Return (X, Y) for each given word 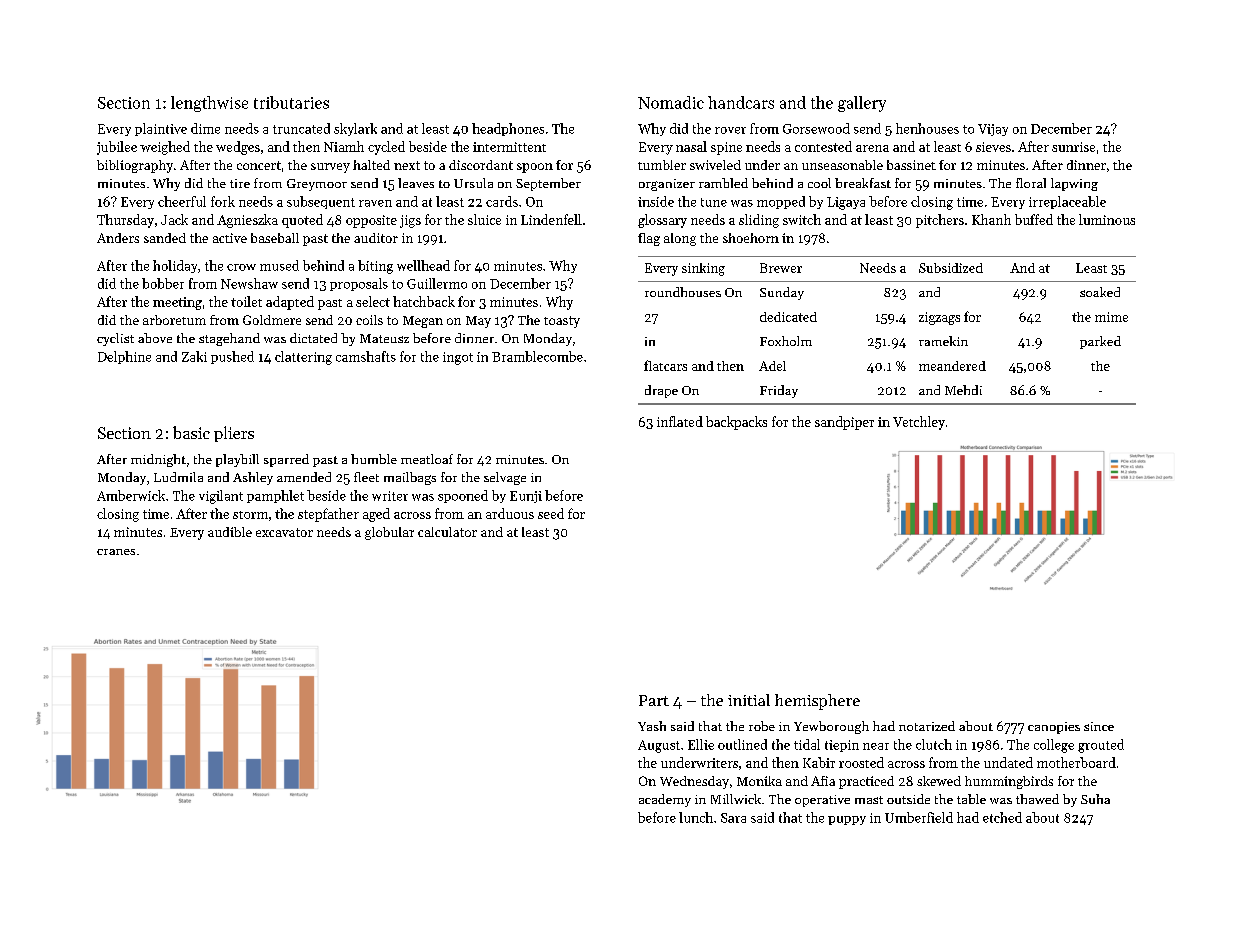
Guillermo (437, 283)
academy (665, 800)
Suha (1095, 799)
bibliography (135, 166)
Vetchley (919, 423)
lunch (696, 817)
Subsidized (951, 268)
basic (191, 432)
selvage (505, 478)
